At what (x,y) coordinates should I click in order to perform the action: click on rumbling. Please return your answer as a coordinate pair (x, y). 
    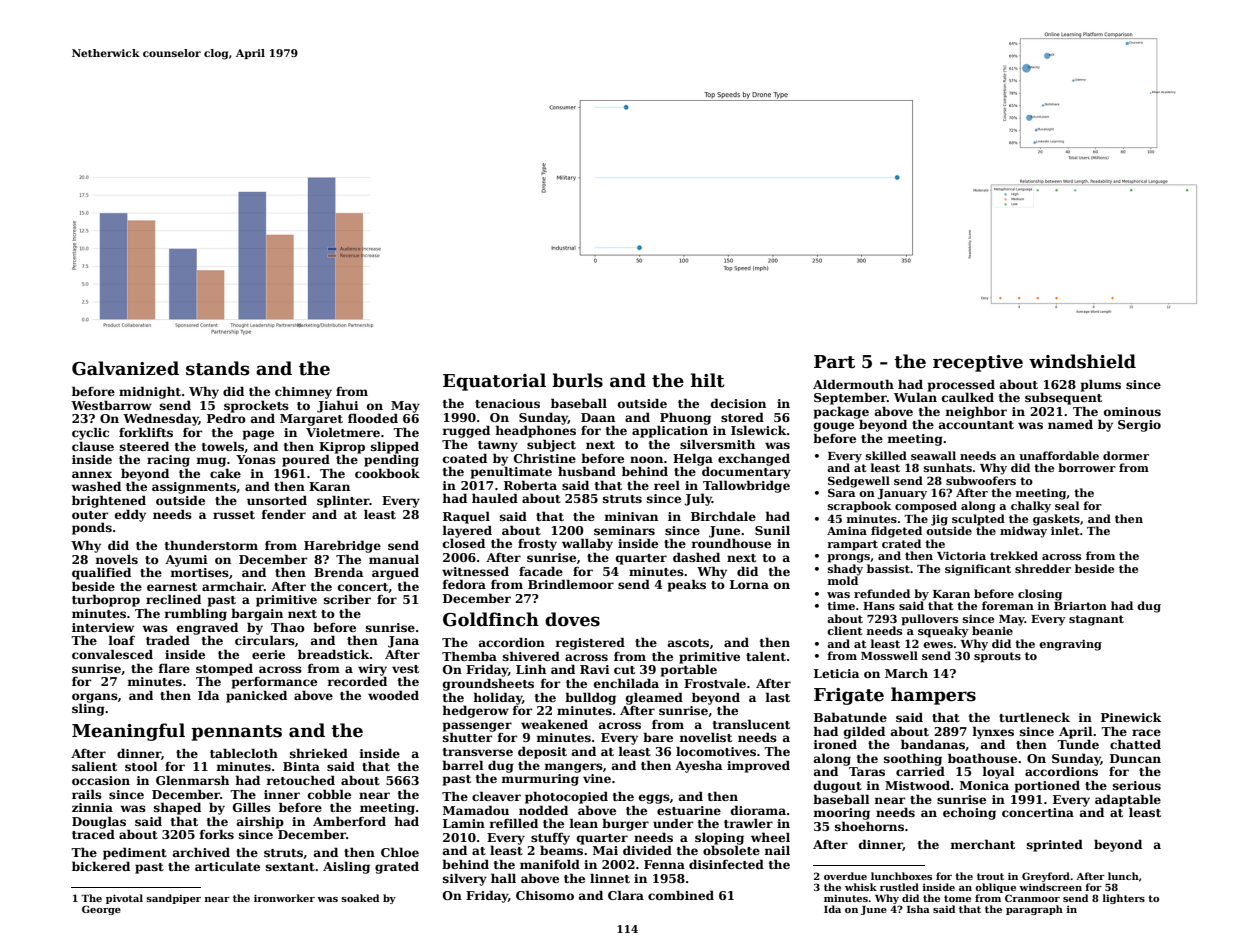
    Looking at the image, I should click on (195, 614).
